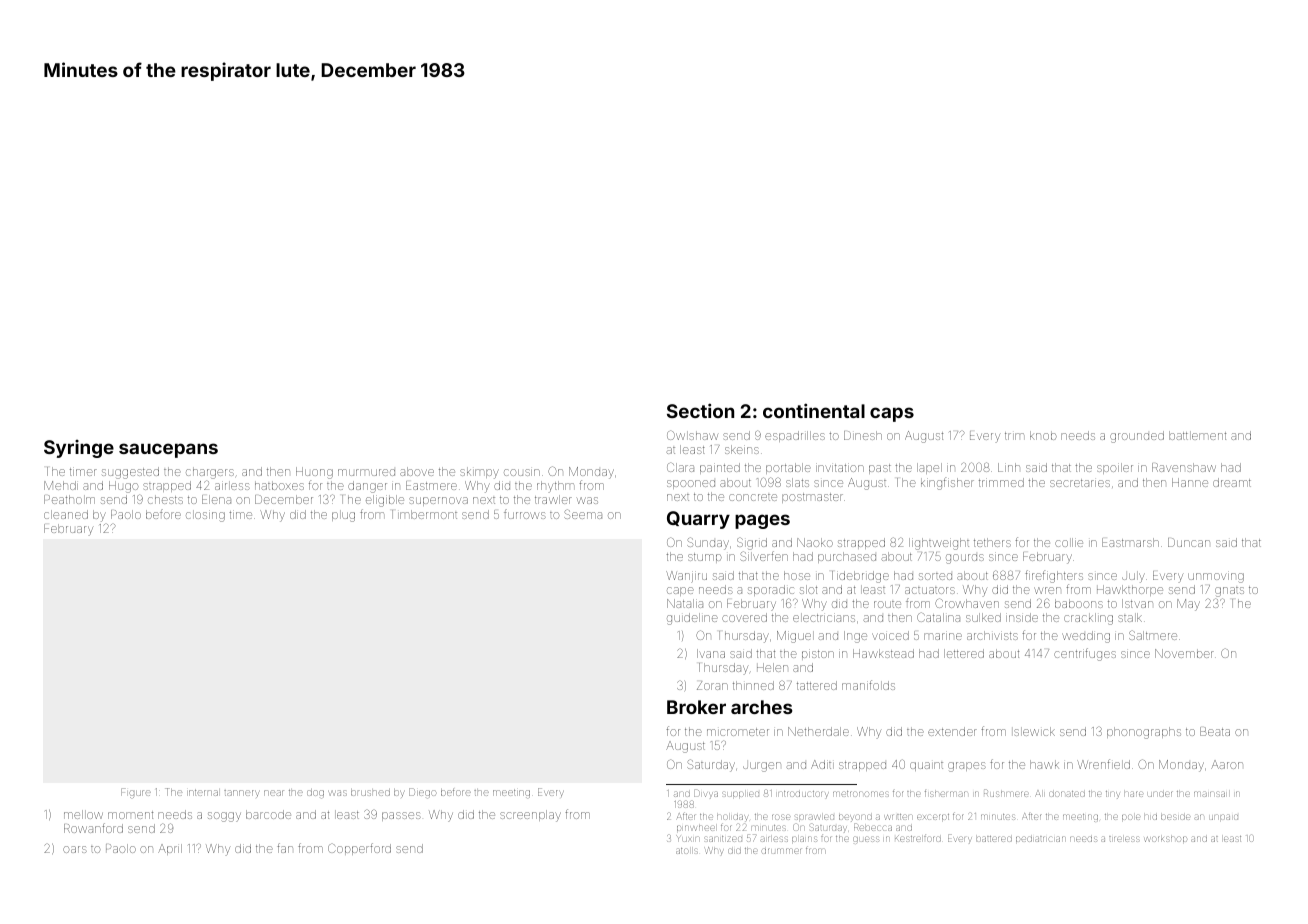 This screenshot has height=924, width=1308. What do you see at coordinates (1227, 764) in the screenshot?
I see `Aaron` at bounding box center [1227, 764].
